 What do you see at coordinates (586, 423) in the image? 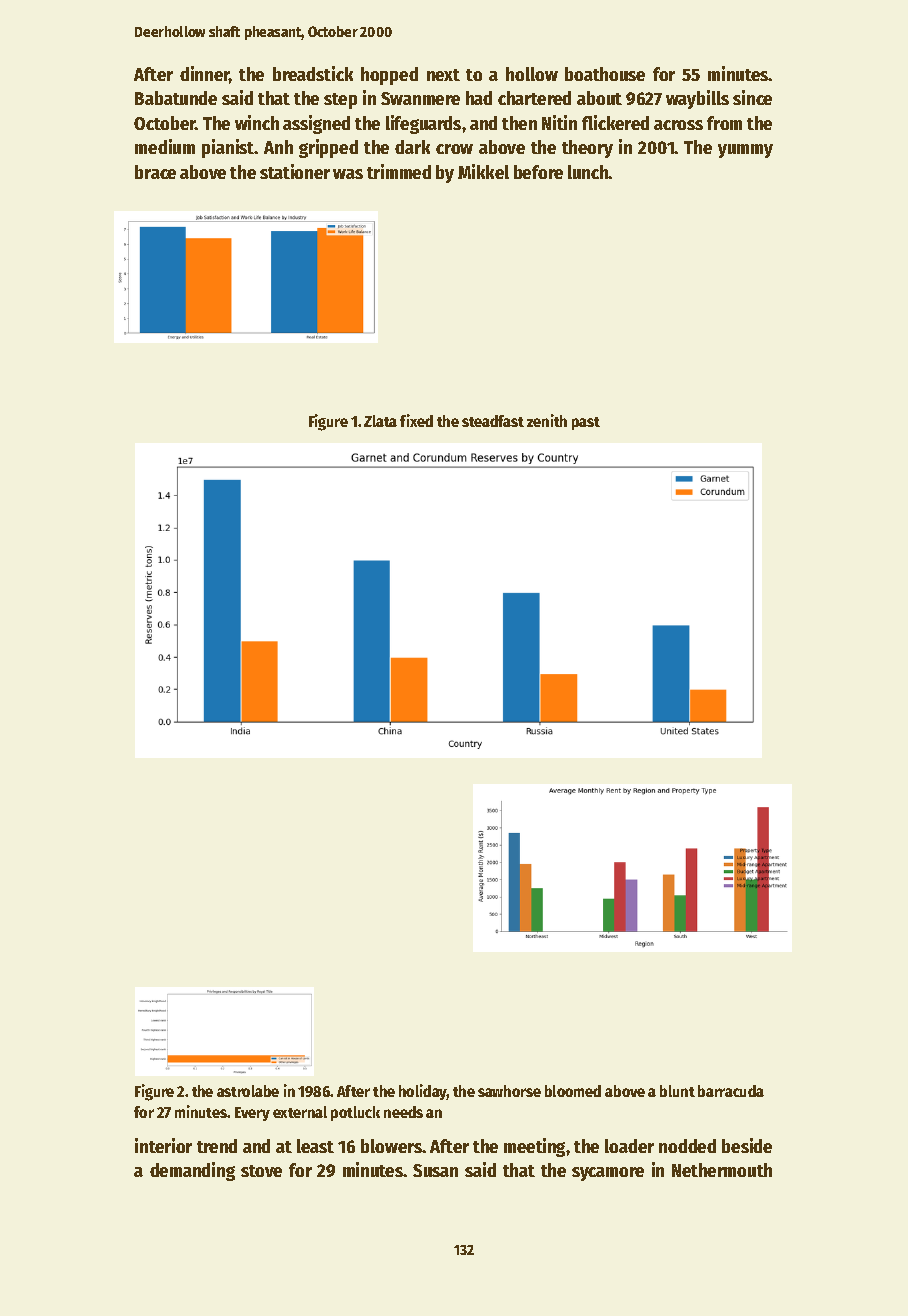
I see `past` at bounding box center [586, 423].
